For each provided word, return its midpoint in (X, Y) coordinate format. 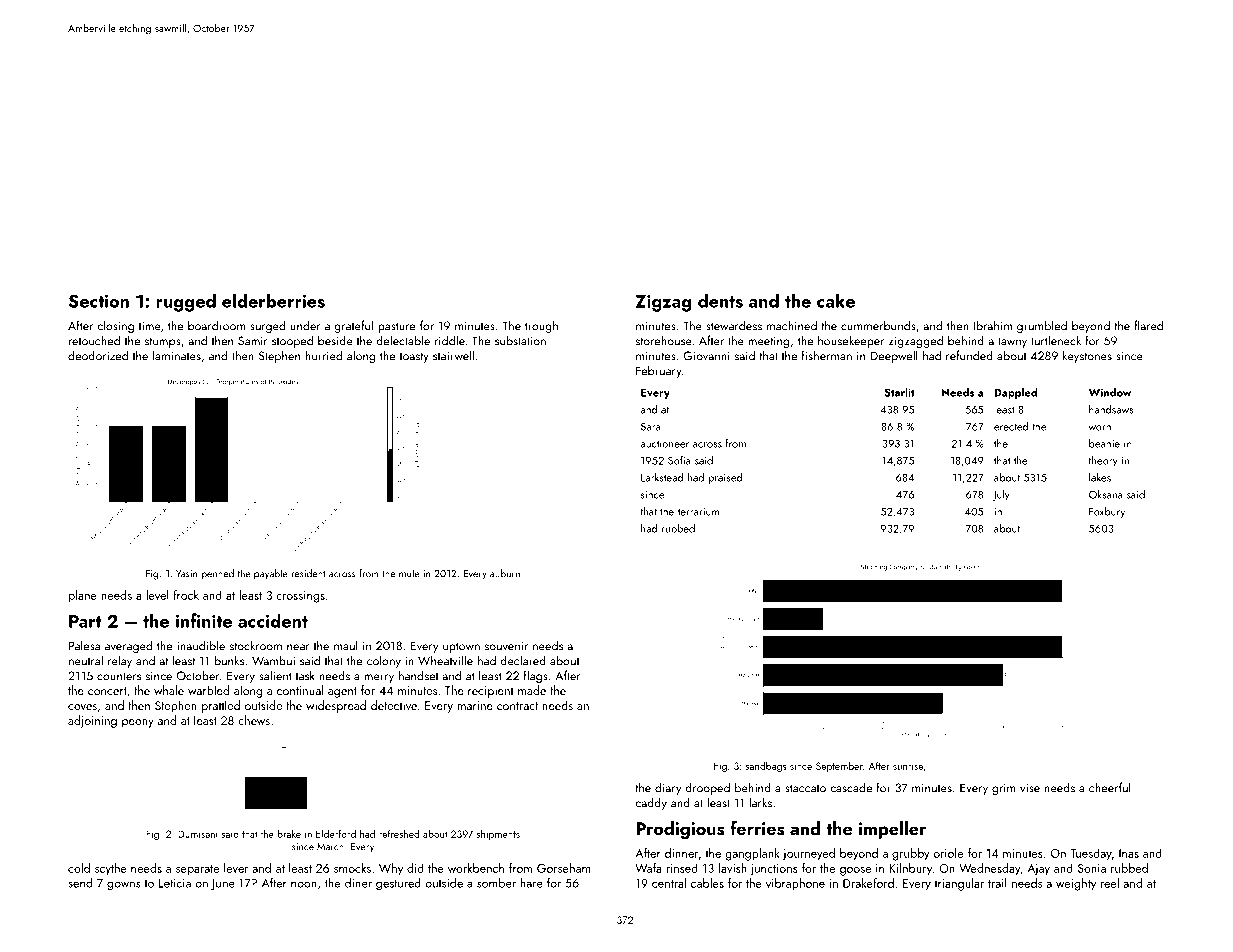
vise (1030, 788)
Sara (650, 426)
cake (836, 300)
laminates (177, 355)
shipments (498, 835)
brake (289, 834)
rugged (186, 302)
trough (541, 326)
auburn (505, 573)
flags (536, 676)
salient (275, 675)
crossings (300, 597)
